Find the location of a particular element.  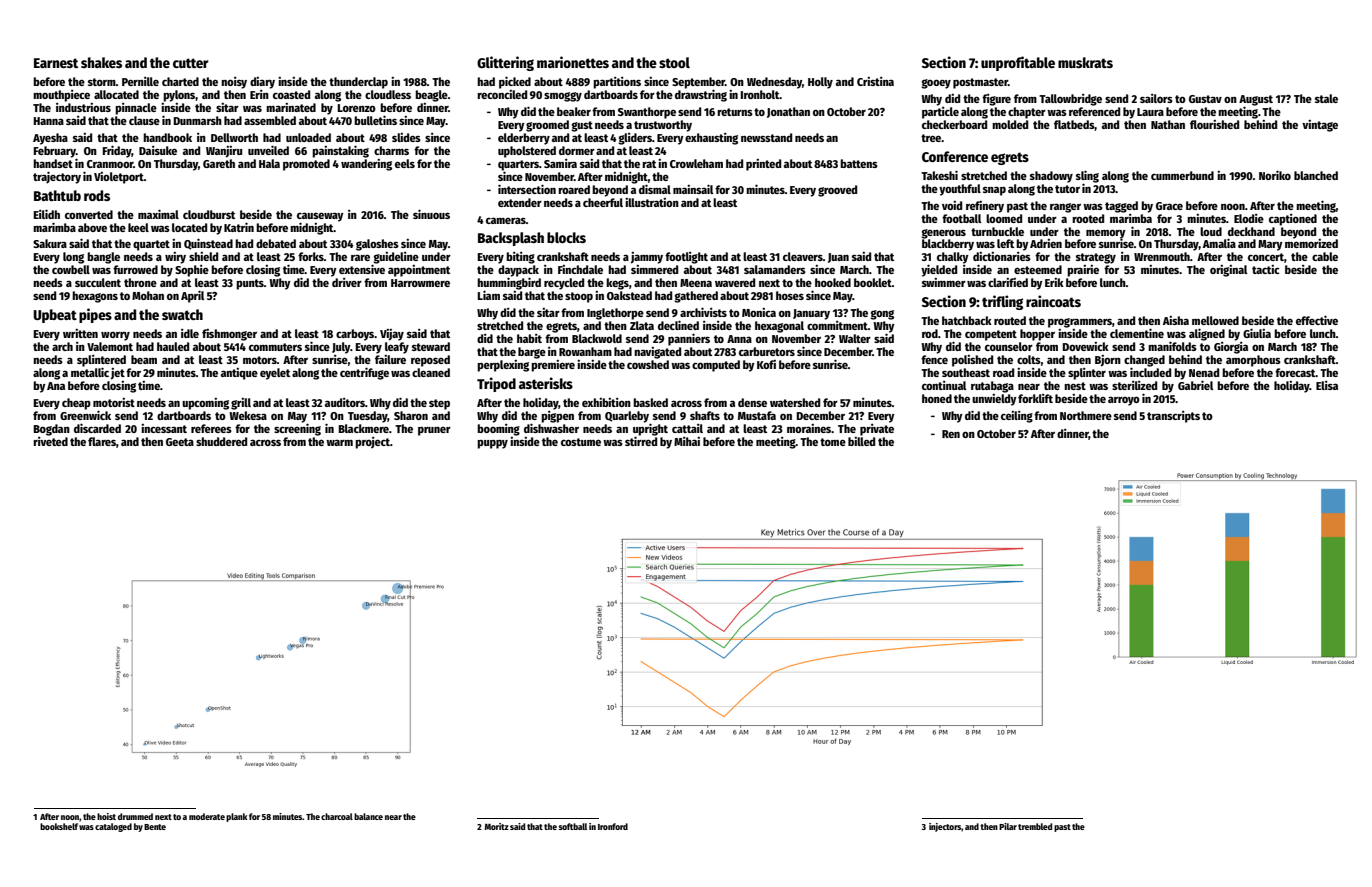

shakes is located at coordinates (101, 62).
